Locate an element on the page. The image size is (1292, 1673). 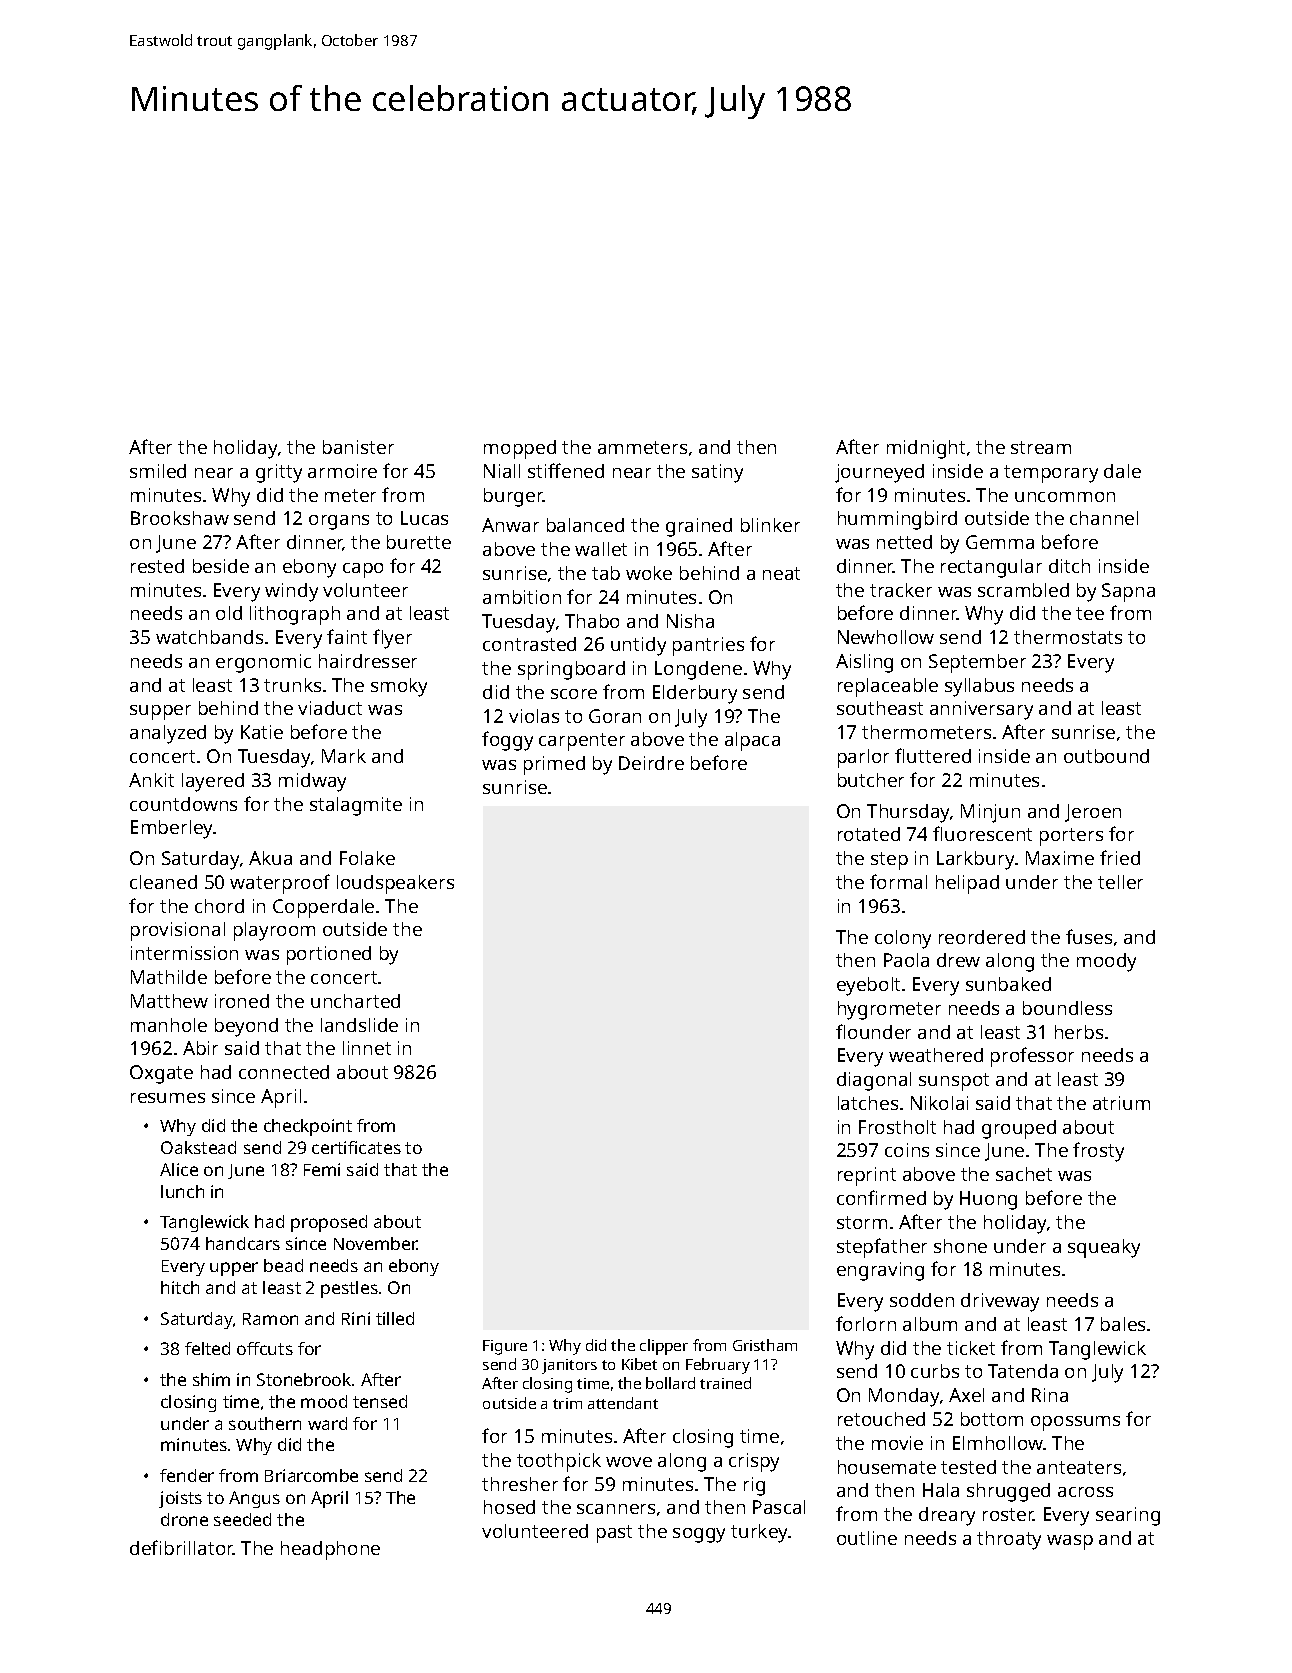
springboard is located at coordinates (571, 670).
